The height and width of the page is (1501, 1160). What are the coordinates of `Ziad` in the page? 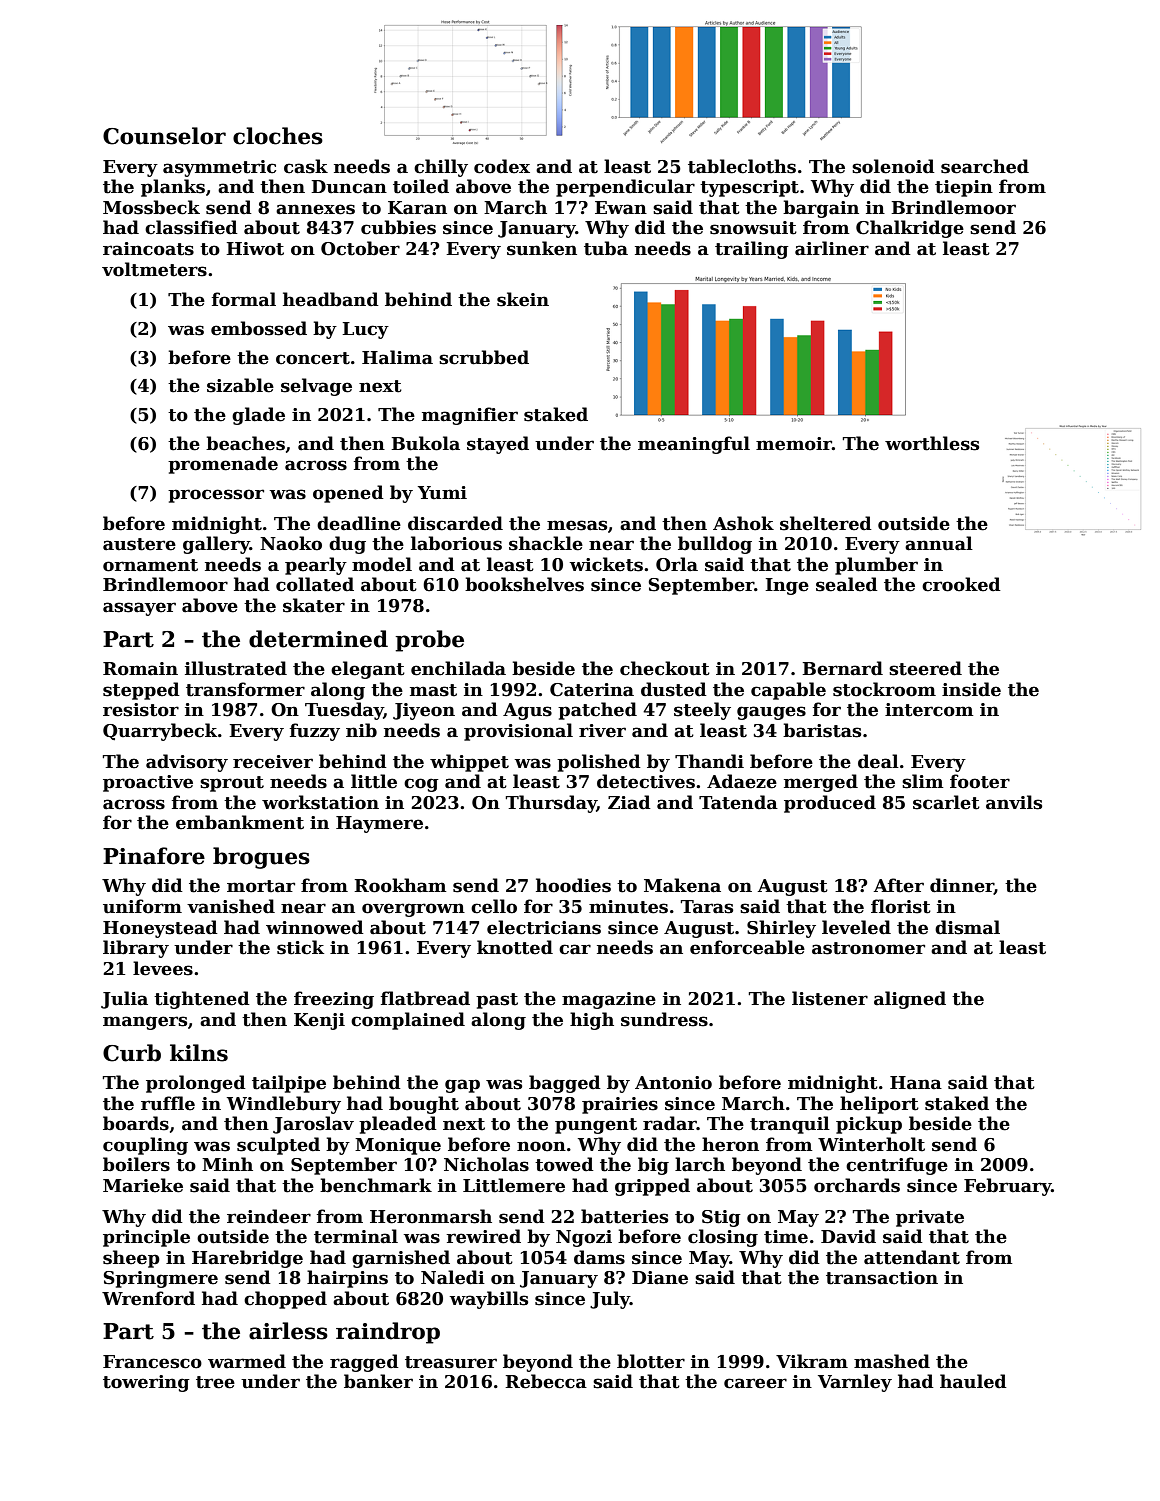 It's located at (629, 802).
